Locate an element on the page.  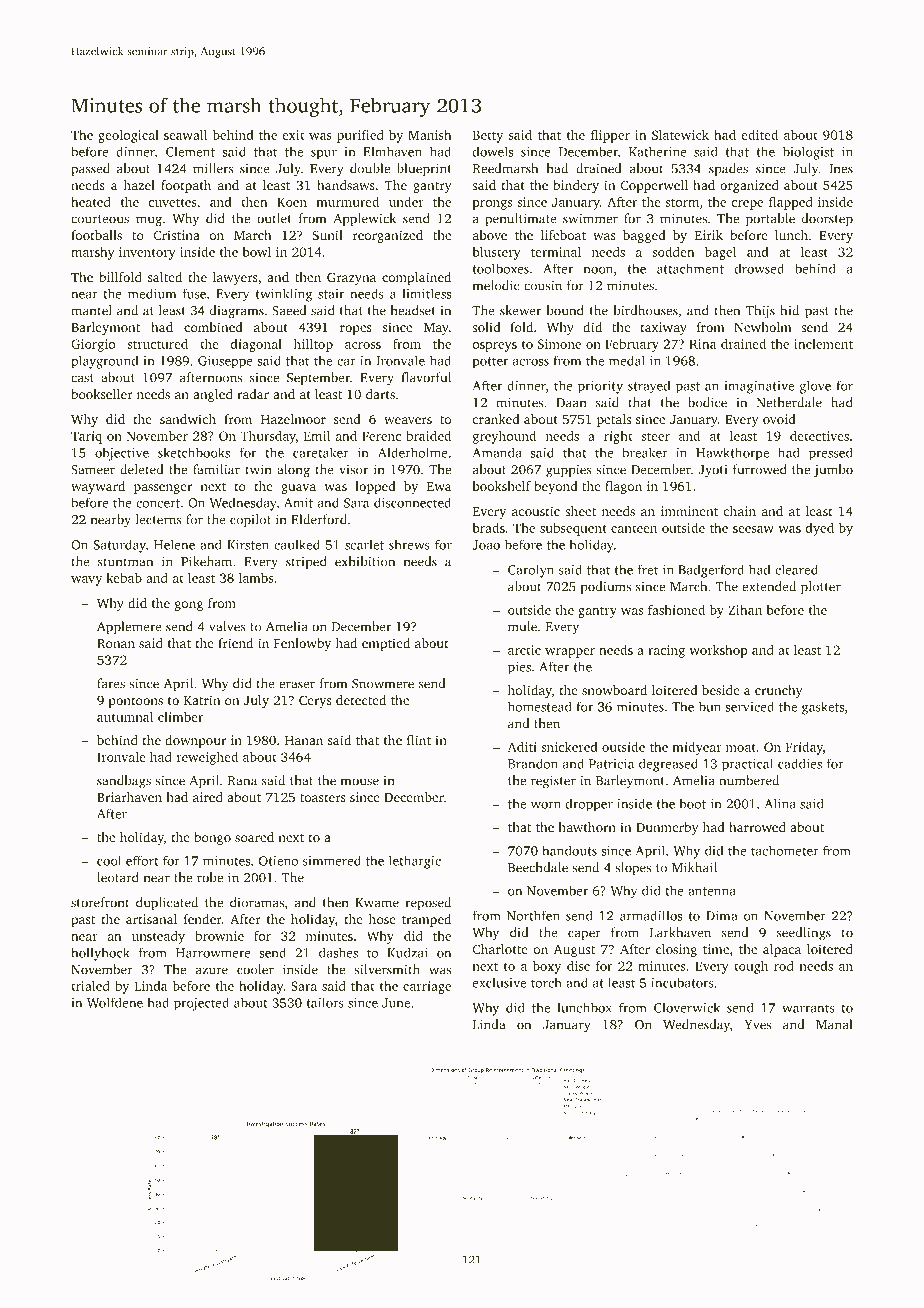
lecterns is located at coordinates (159, 519).
